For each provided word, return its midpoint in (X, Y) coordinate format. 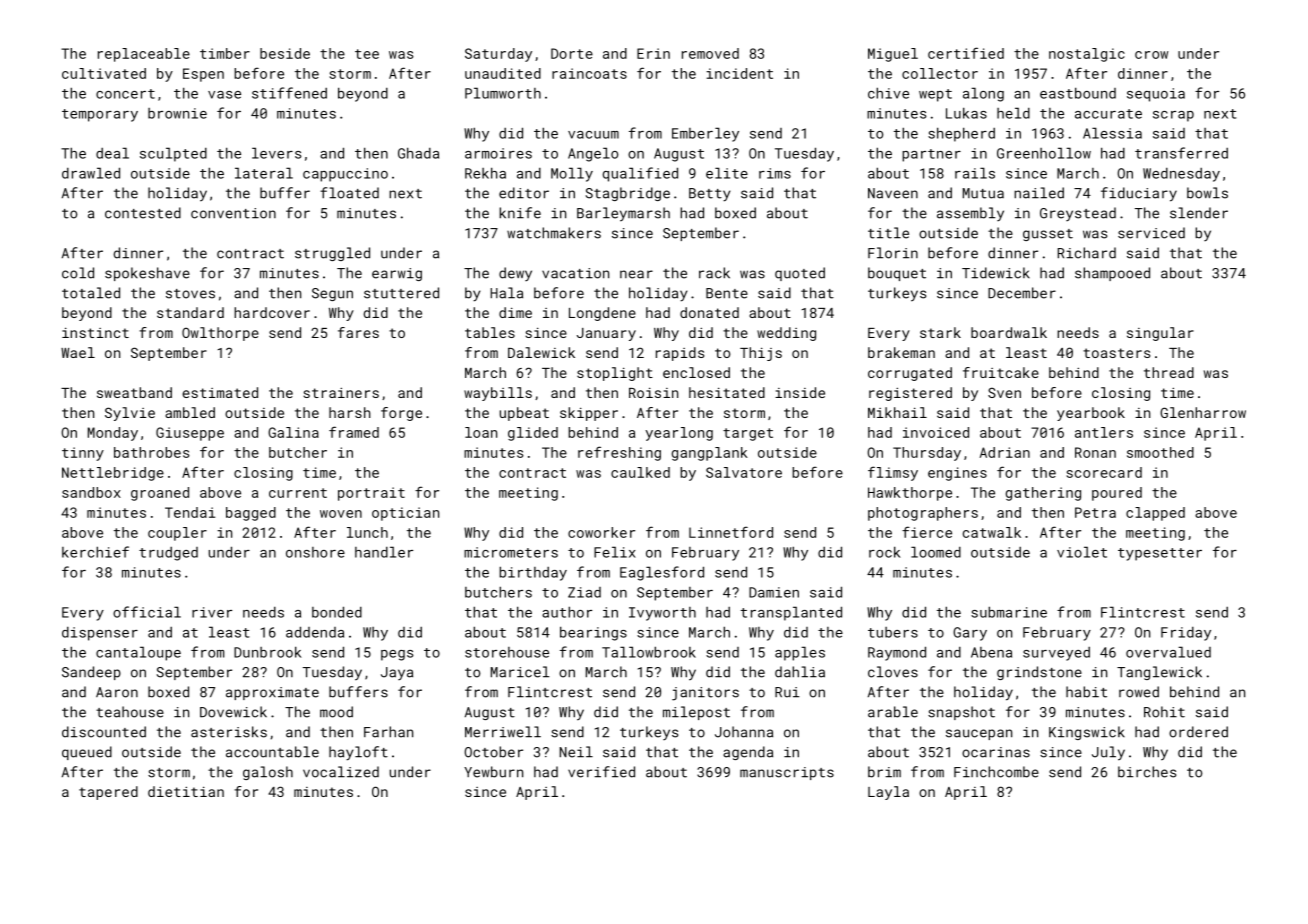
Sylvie (130, 414)
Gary (970, 634)
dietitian (186, 791)
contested (143, 213)
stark (940, 332)
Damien (774, 592)
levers (276, 153)
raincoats (589, 73)
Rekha (485, 173)
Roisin (653, 392)
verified (601, 772)
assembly (970, 214)
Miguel (893, 55)
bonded (337, 612)
